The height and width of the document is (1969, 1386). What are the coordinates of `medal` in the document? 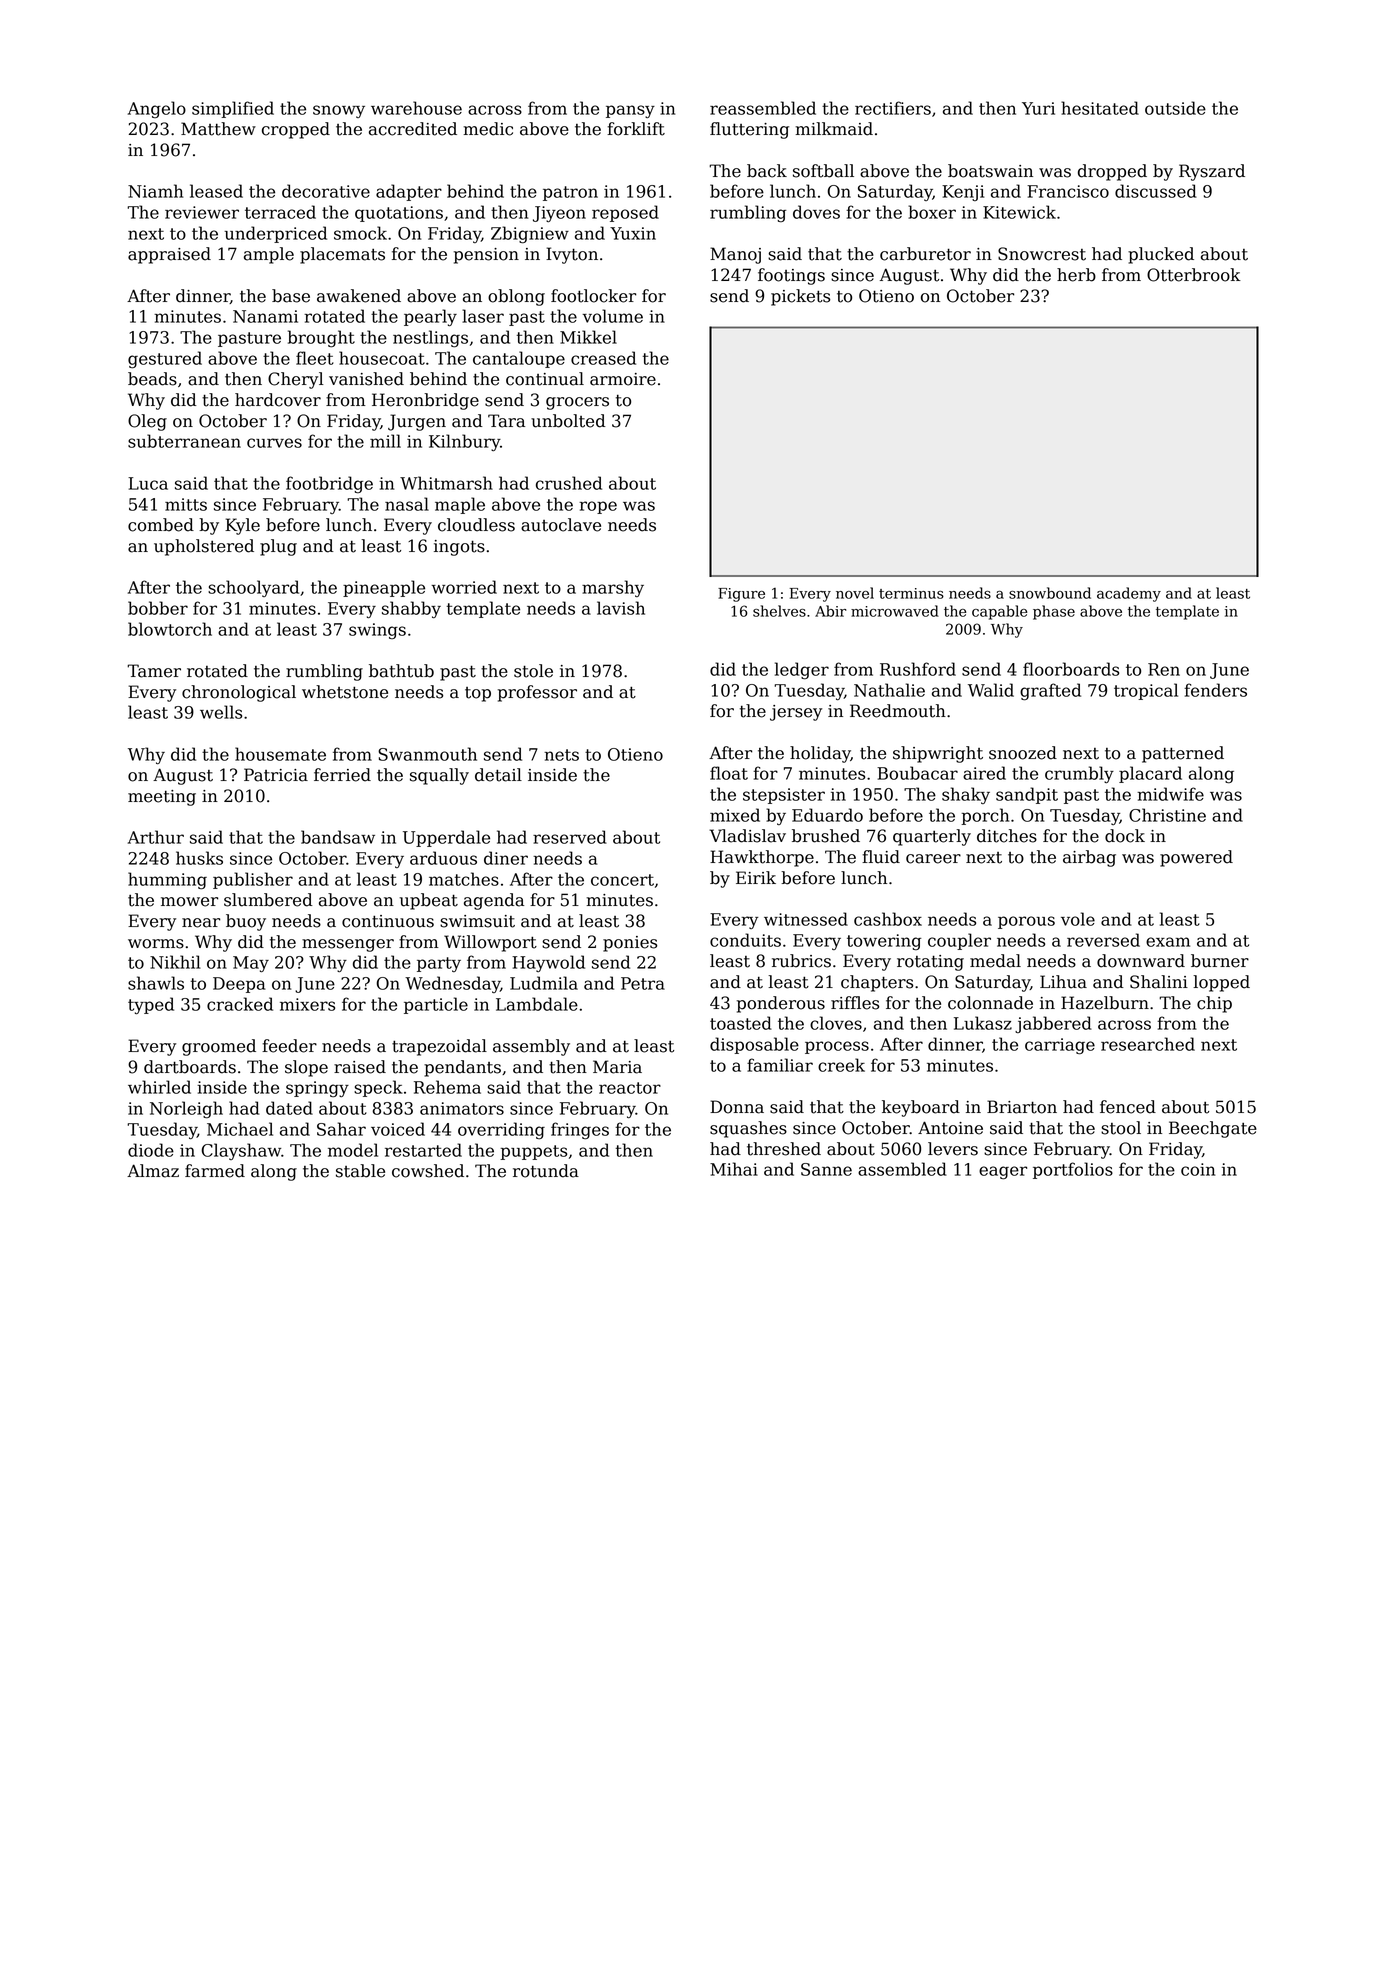 It's located at (995, 961).
